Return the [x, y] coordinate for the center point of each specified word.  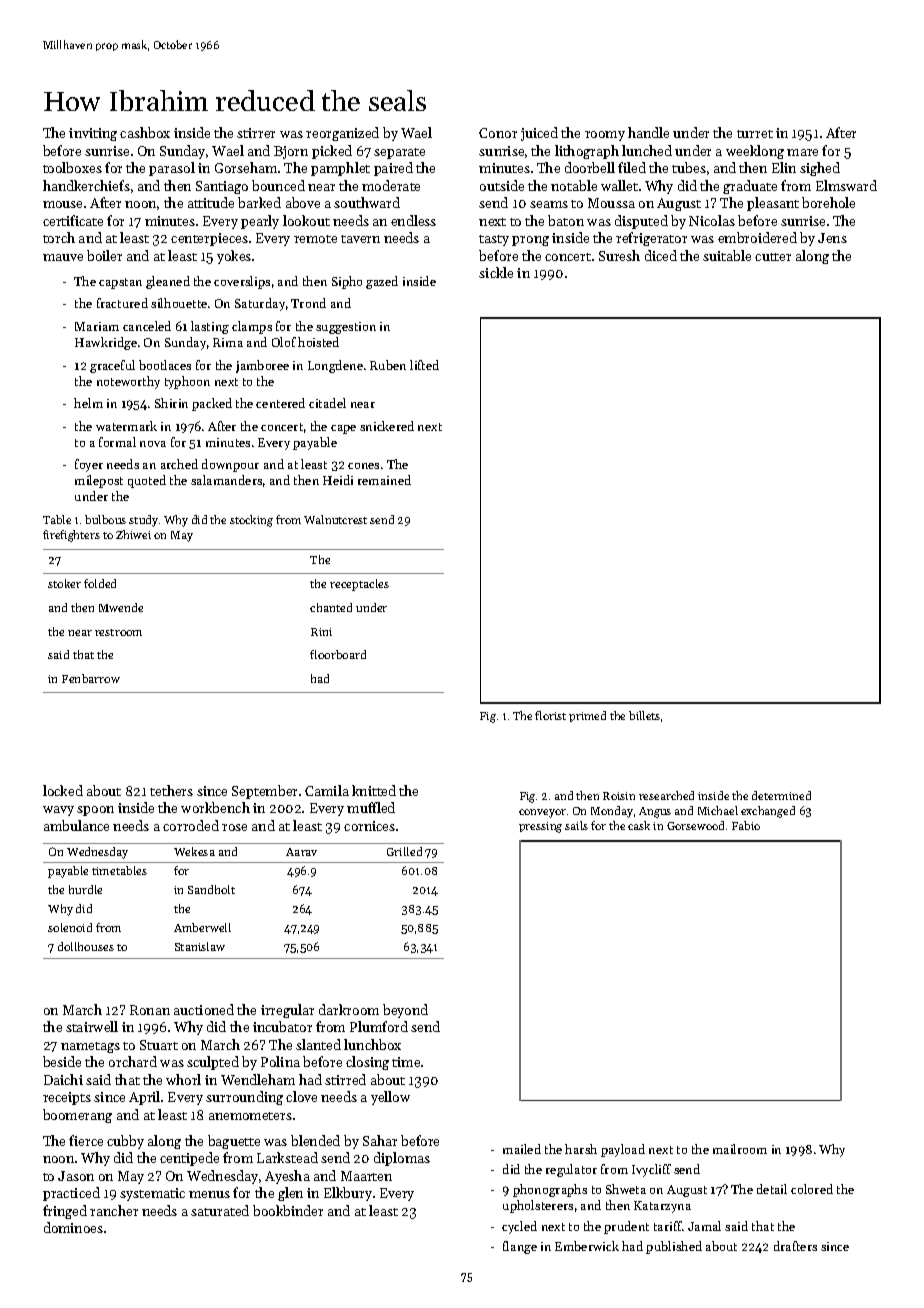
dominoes [73, 1227]
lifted [424, 365]
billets [644, 715]
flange [520, 1247]
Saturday [260, 304]
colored [812, 1189]
